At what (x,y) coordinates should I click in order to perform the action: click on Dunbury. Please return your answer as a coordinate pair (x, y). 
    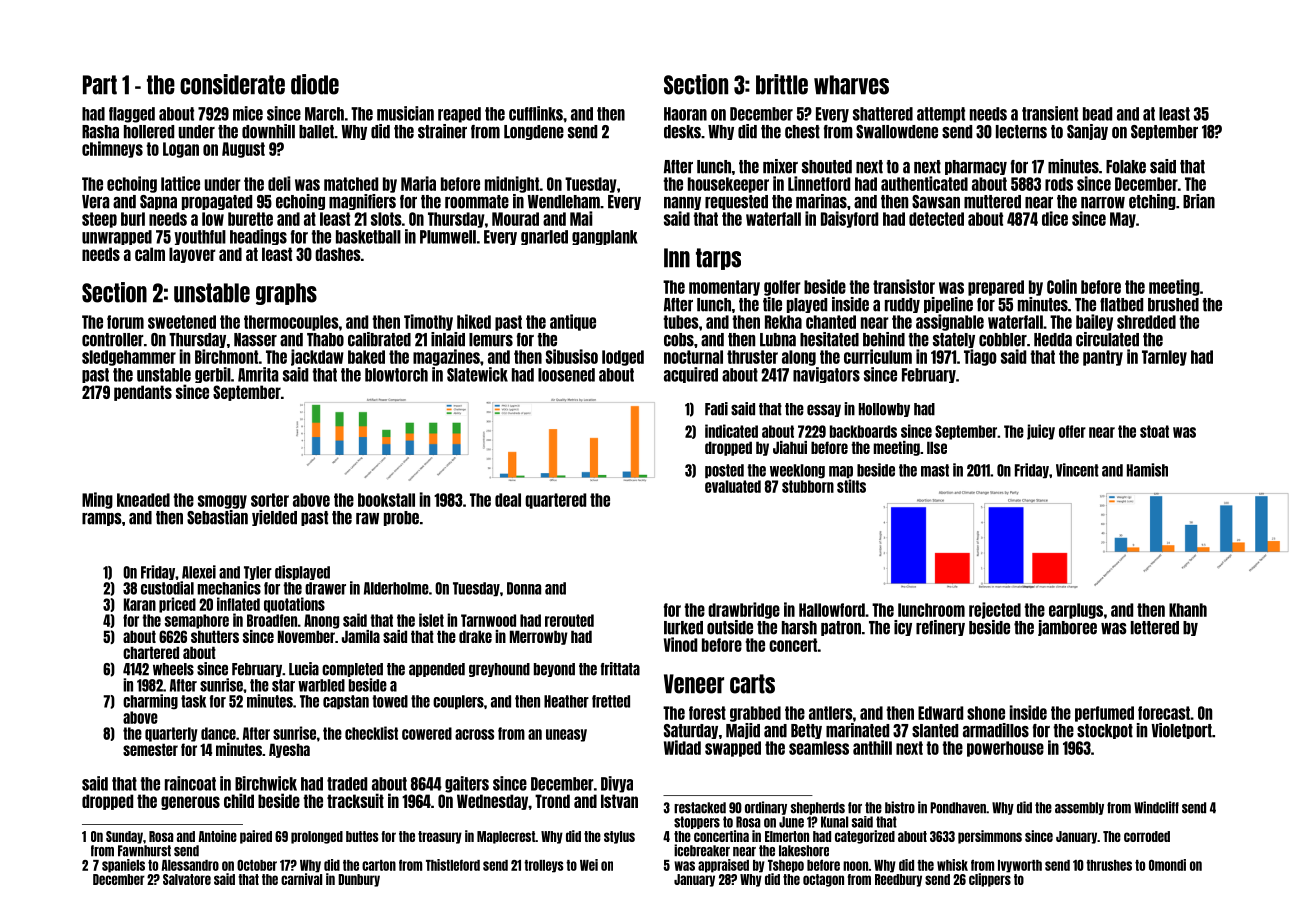
    Looking at the image, I should click on (359, 880).
